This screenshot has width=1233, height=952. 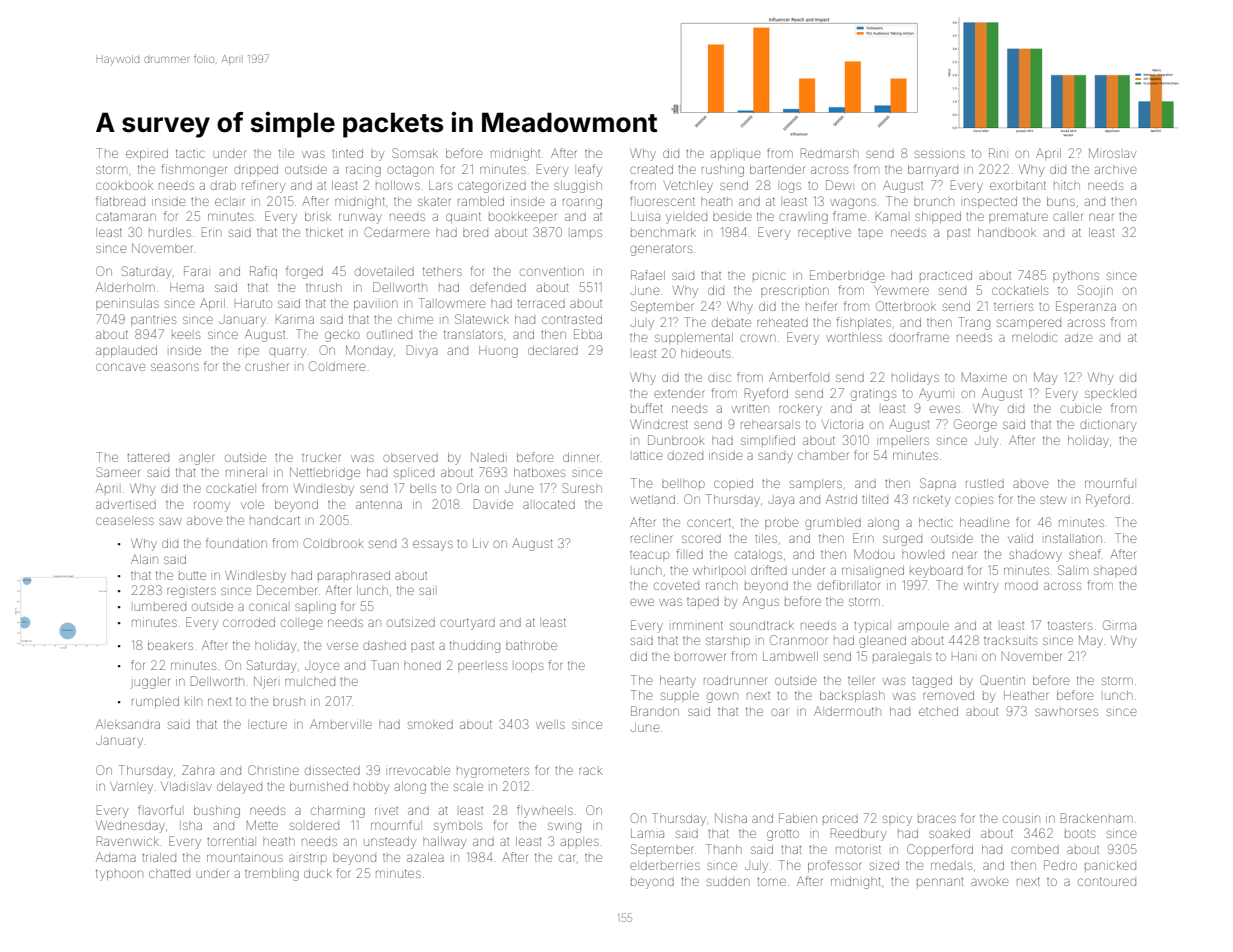 What do you see at coordinates (125, 287) in the screenshot?
I see `Alderholm` at bounding box center [125, 287].
